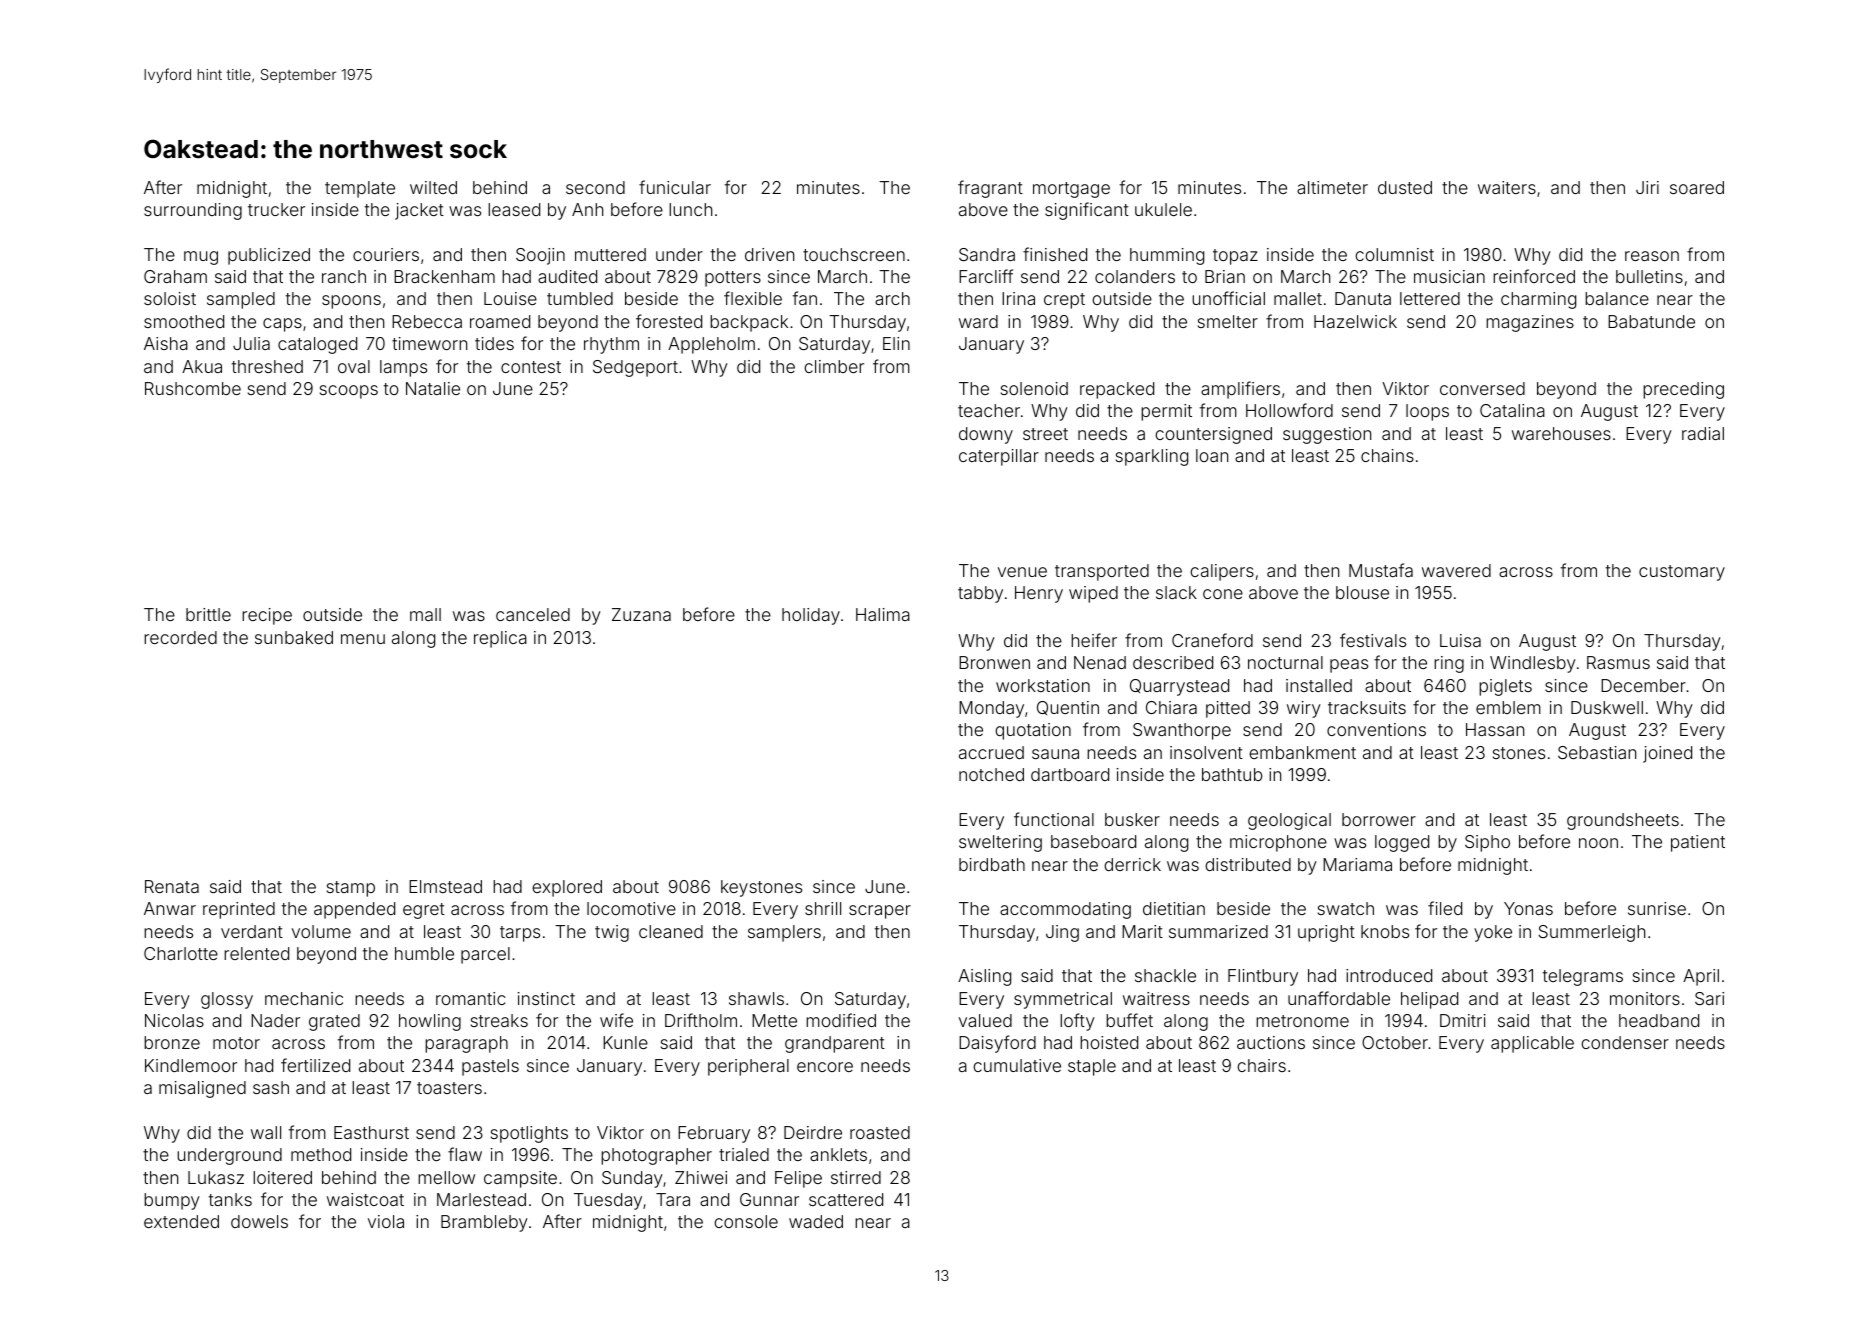 The width and height of the screenshot is (1869, 1321). What do you see at coordinates (841, 1020) in the screenshot?
I see `modified` at bounding box center [841, 1020].
